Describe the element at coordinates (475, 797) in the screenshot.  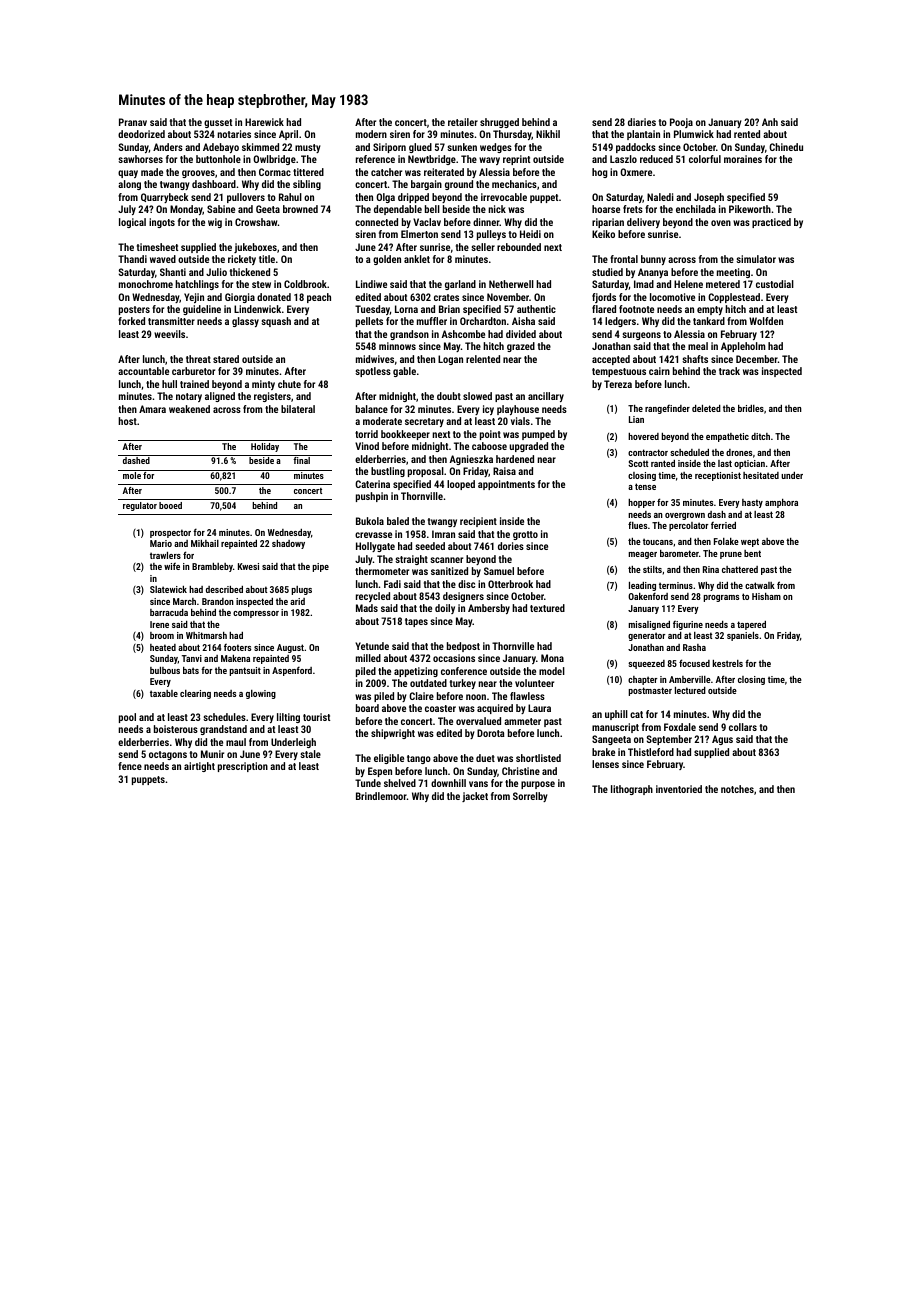
I see `jacket` at that location.
